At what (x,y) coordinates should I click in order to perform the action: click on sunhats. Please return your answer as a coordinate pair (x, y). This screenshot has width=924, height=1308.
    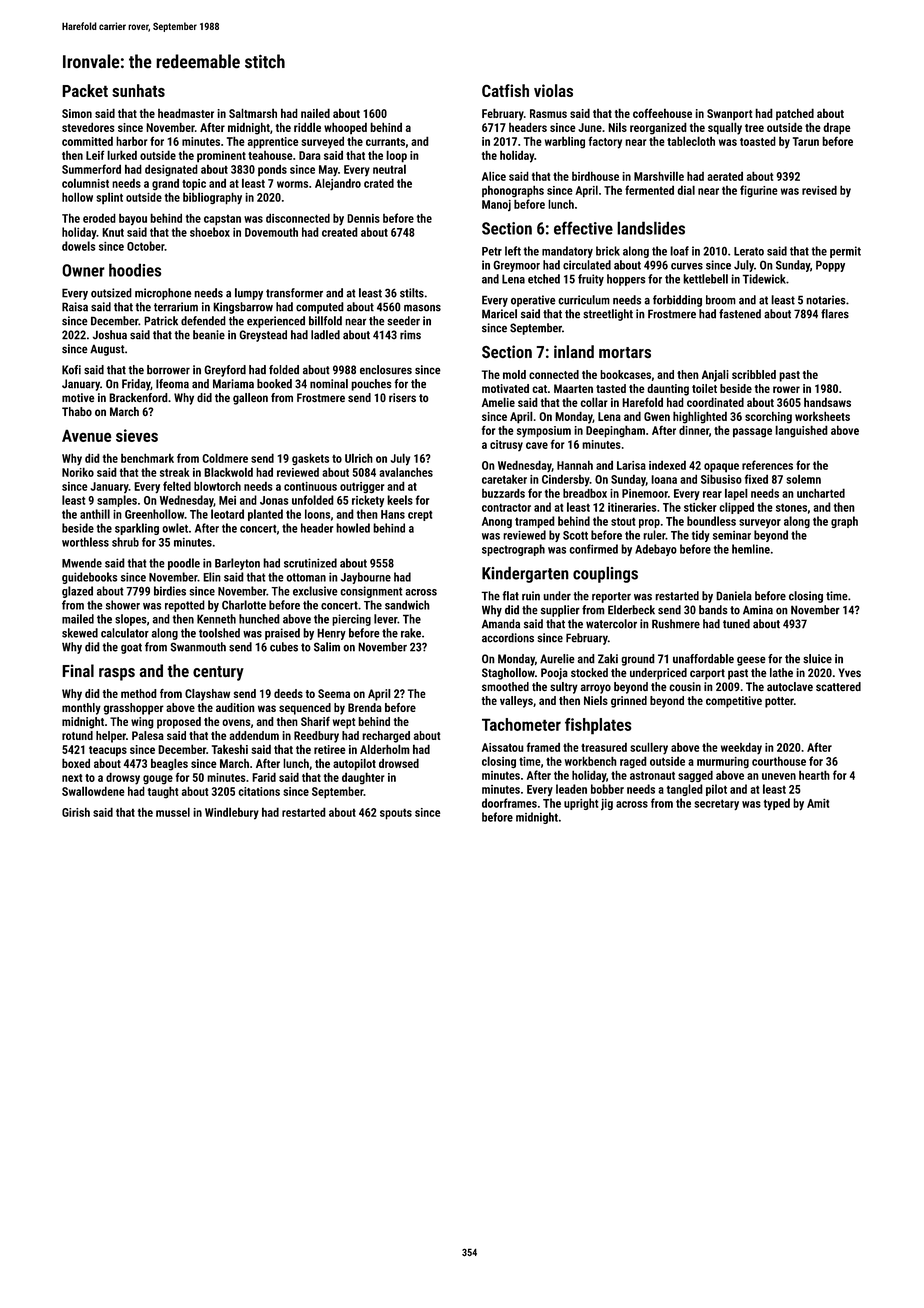
    Looking at the image, I should click on (138, 90).
